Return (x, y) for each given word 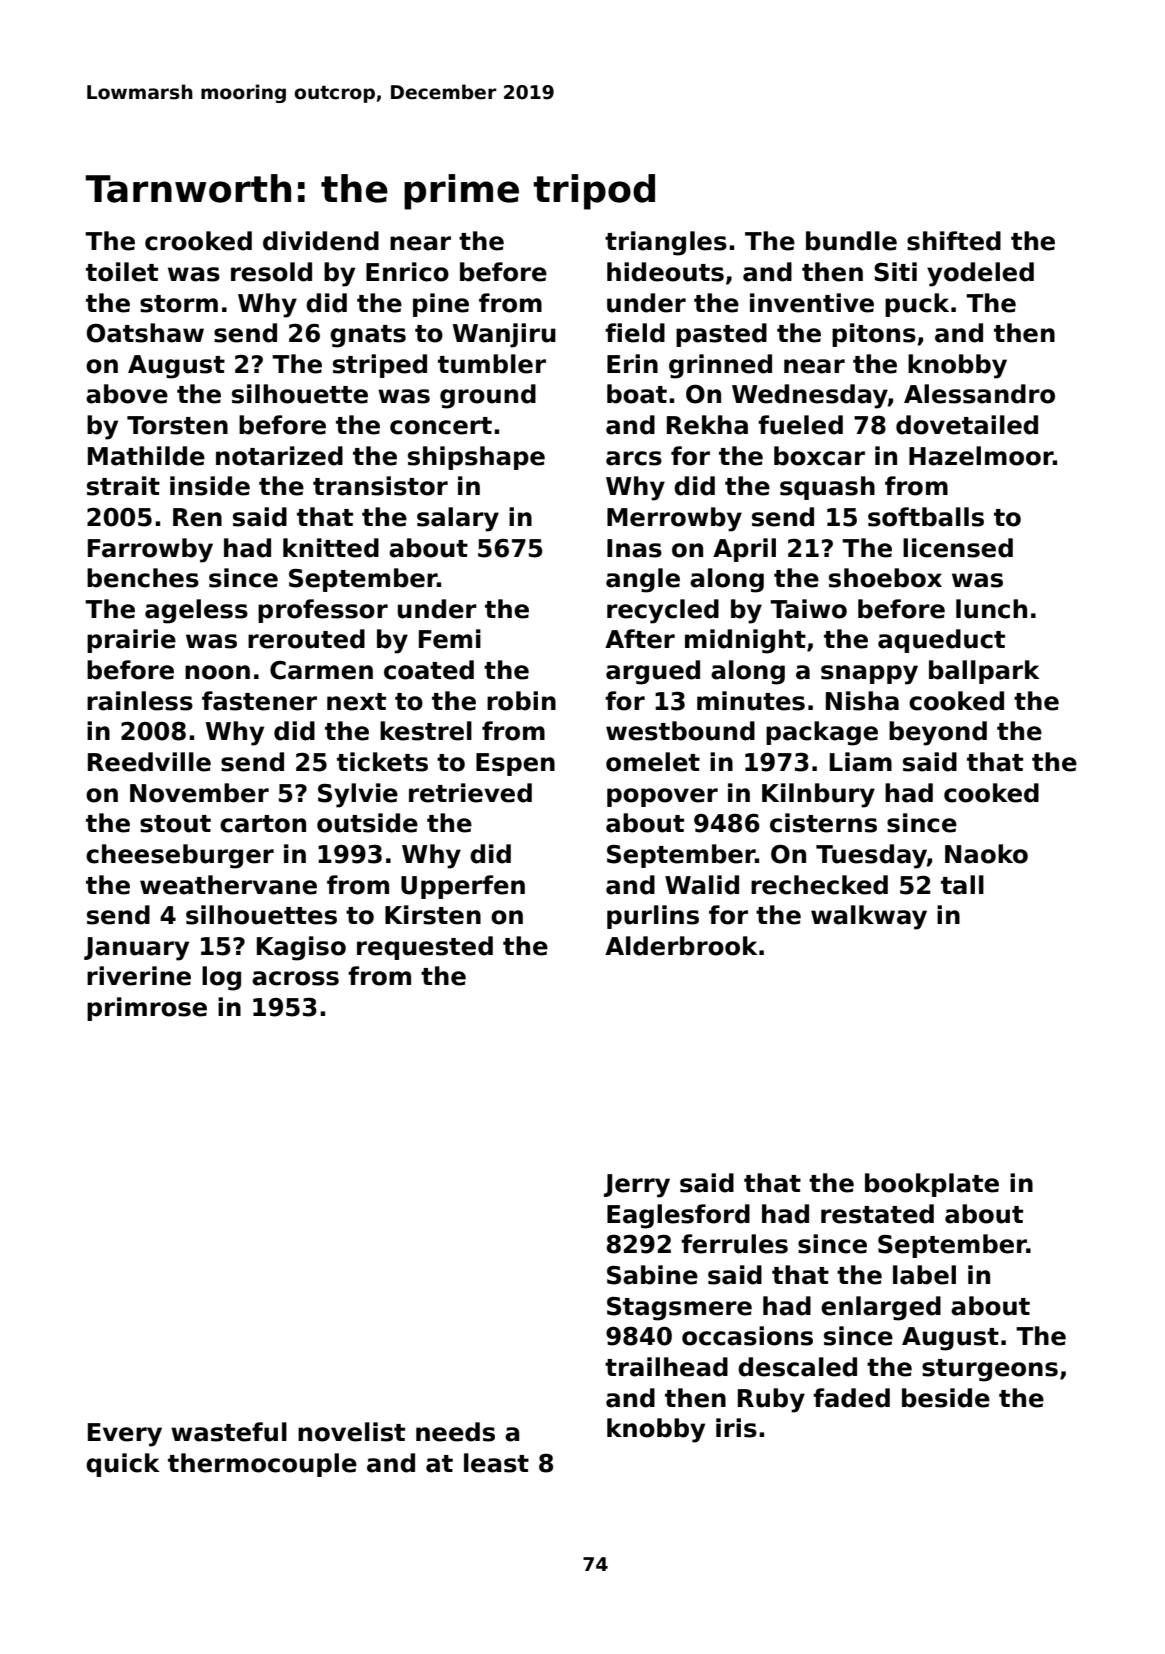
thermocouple (262, 1465)
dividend (321, 241)
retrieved (470, 793)
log (221, 978)
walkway (869, 917)
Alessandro (979, 394)
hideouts (665, 272)
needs (455, 1432)
